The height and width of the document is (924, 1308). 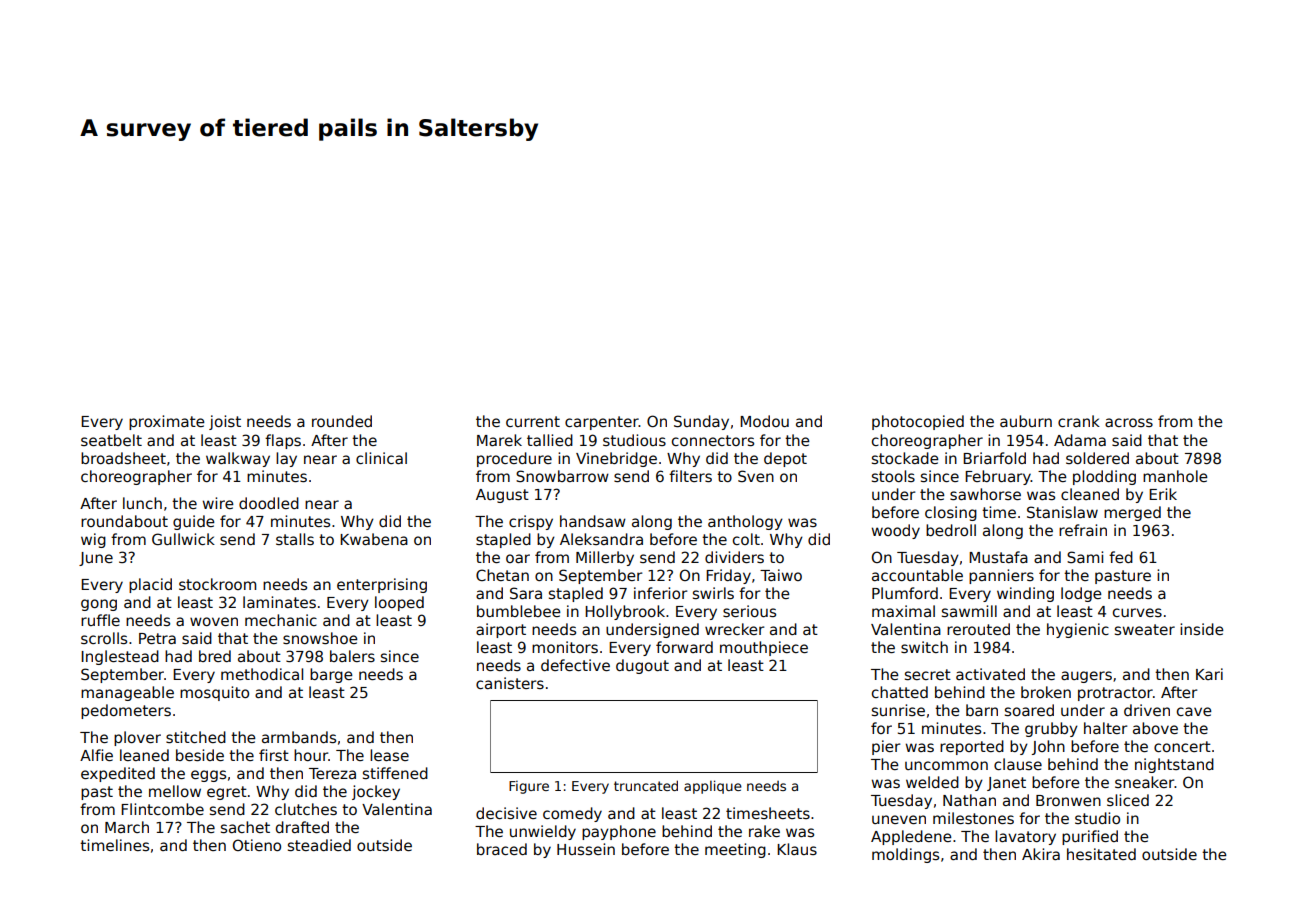 What do you see at coordinates (381, 458) in the document?
I see `clinical` at bounding box center [381, 458].
